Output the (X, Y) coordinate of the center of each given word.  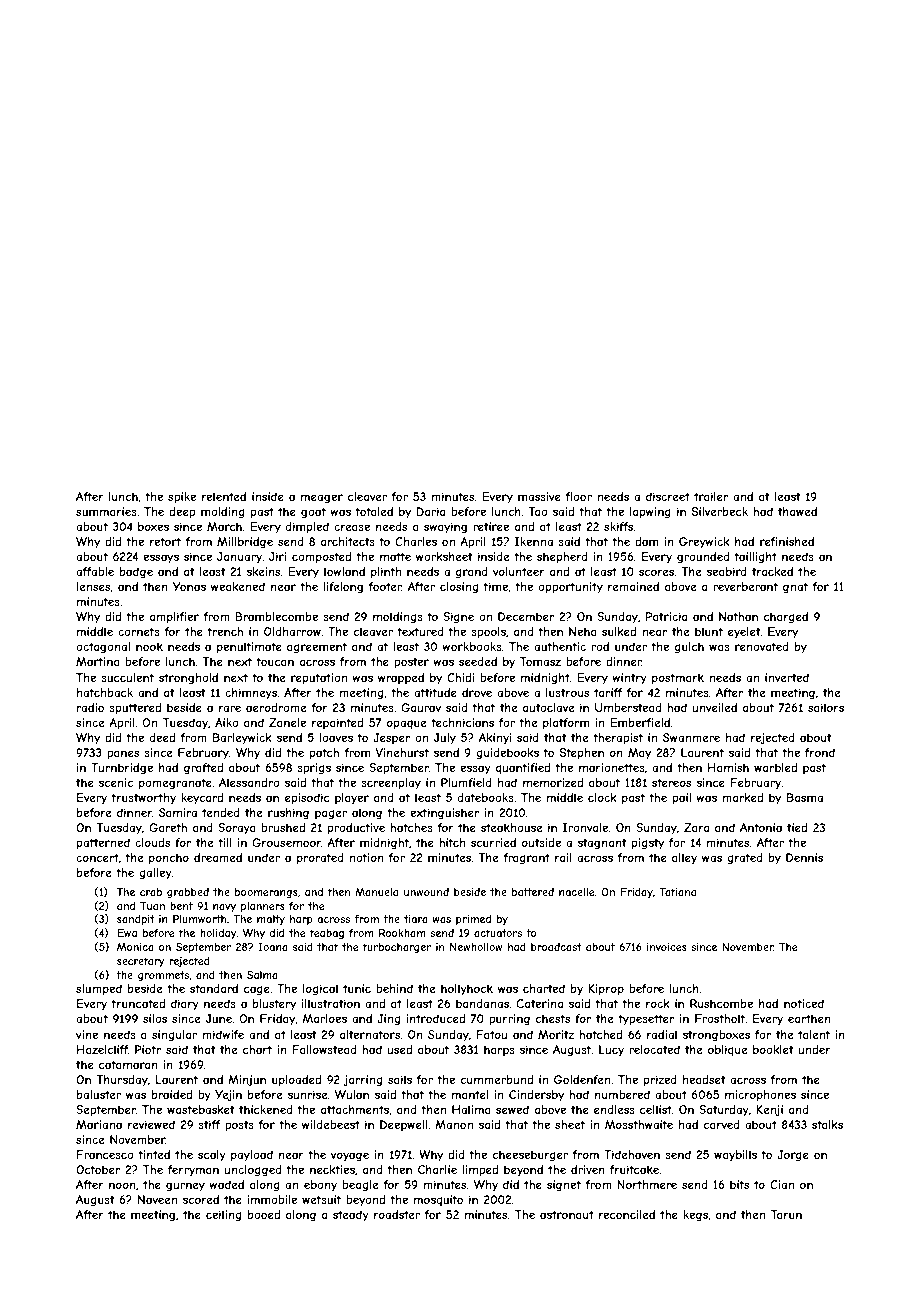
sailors (826, 707)
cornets (139, 631)
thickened (266, 1109)
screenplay (391, 784)
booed (264, 1214)
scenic (116, 782)
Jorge (793, 1156)
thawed (797, 511)
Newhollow (476, 947)
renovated (762, 646)
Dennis (804, 857)
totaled (374, 511)
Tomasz (540, 661)
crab (151, 892)
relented (224, 496)
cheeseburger (530, 1156)
